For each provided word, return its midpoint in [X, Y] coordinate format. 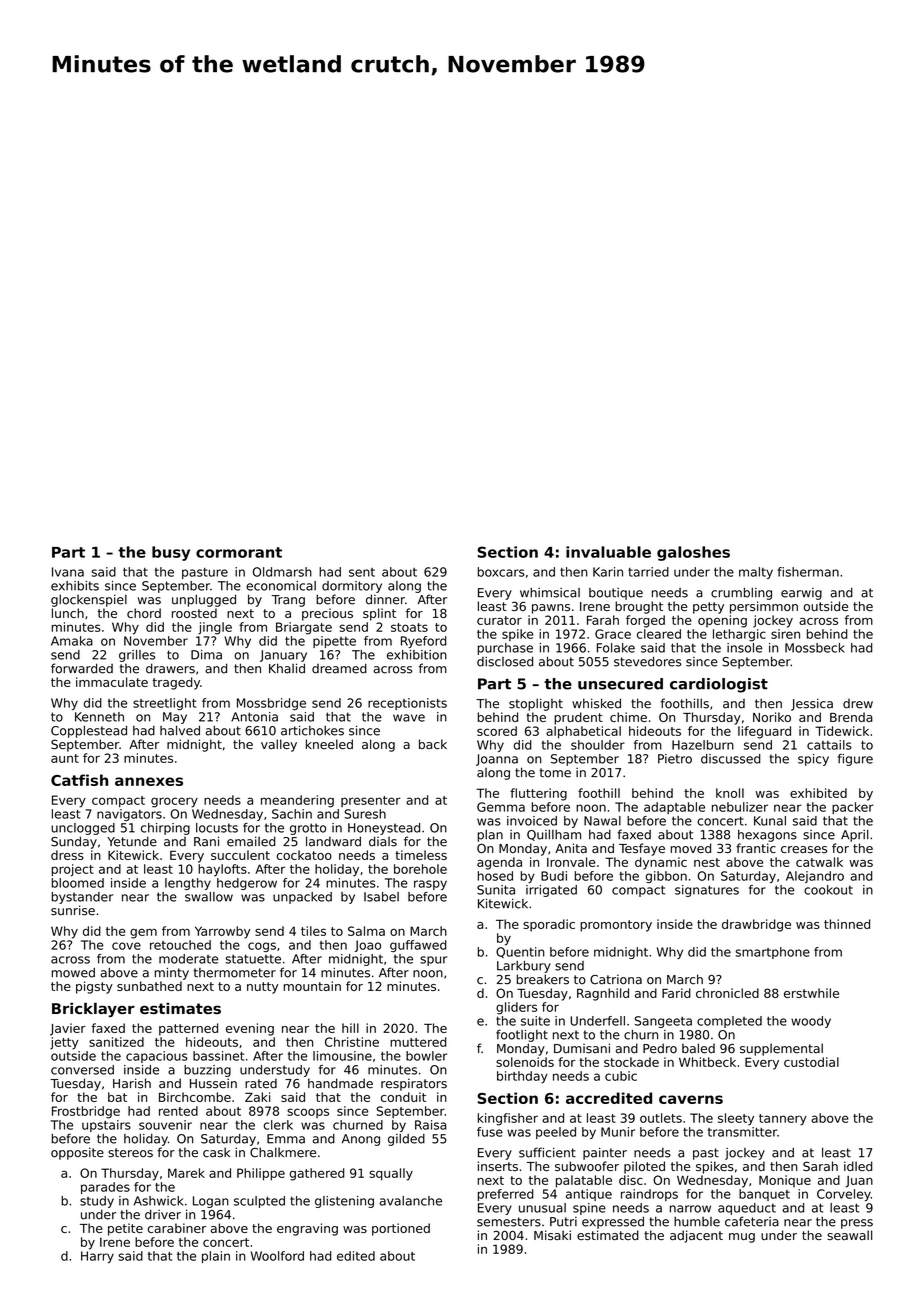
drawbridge [756, 925]
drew [858, 704]
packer [853, 808]
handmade [340, 1083]
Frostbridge [86, 1112]
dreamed [339, 668]
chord [144, 613]
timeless [421, 855]
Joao [368, 946]
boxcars [501, 572]
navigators [129, 815]
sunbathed [149, 986]
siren [785, 634]
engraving [307, 1229]
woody [811, 1022]
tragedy [176, 683]
